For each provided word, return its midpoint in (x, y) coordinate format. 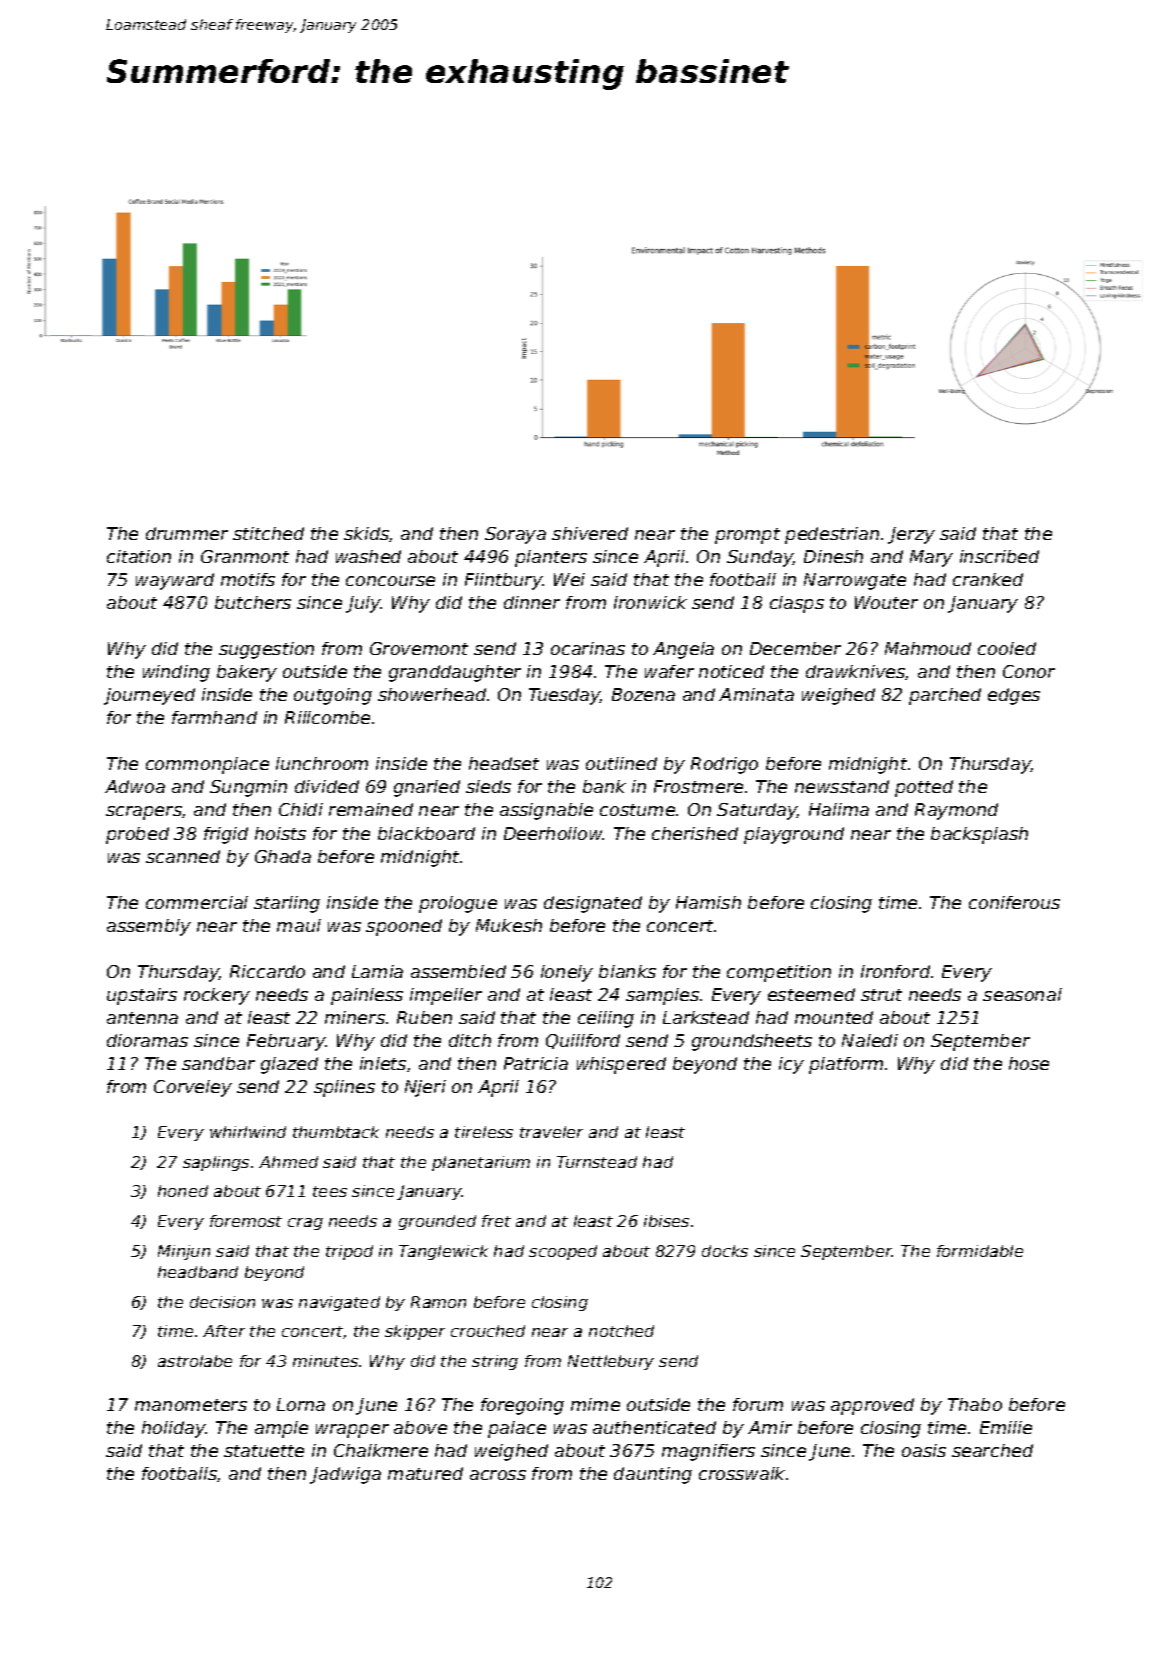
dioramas (147, 1040)
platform (846, 1065)
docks (725, 1251)
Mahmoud (928, 648)
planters (551, 558)
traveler (551, 1132)
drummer (187, 533)
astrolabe (195, 1361)
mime (595, 1404)
